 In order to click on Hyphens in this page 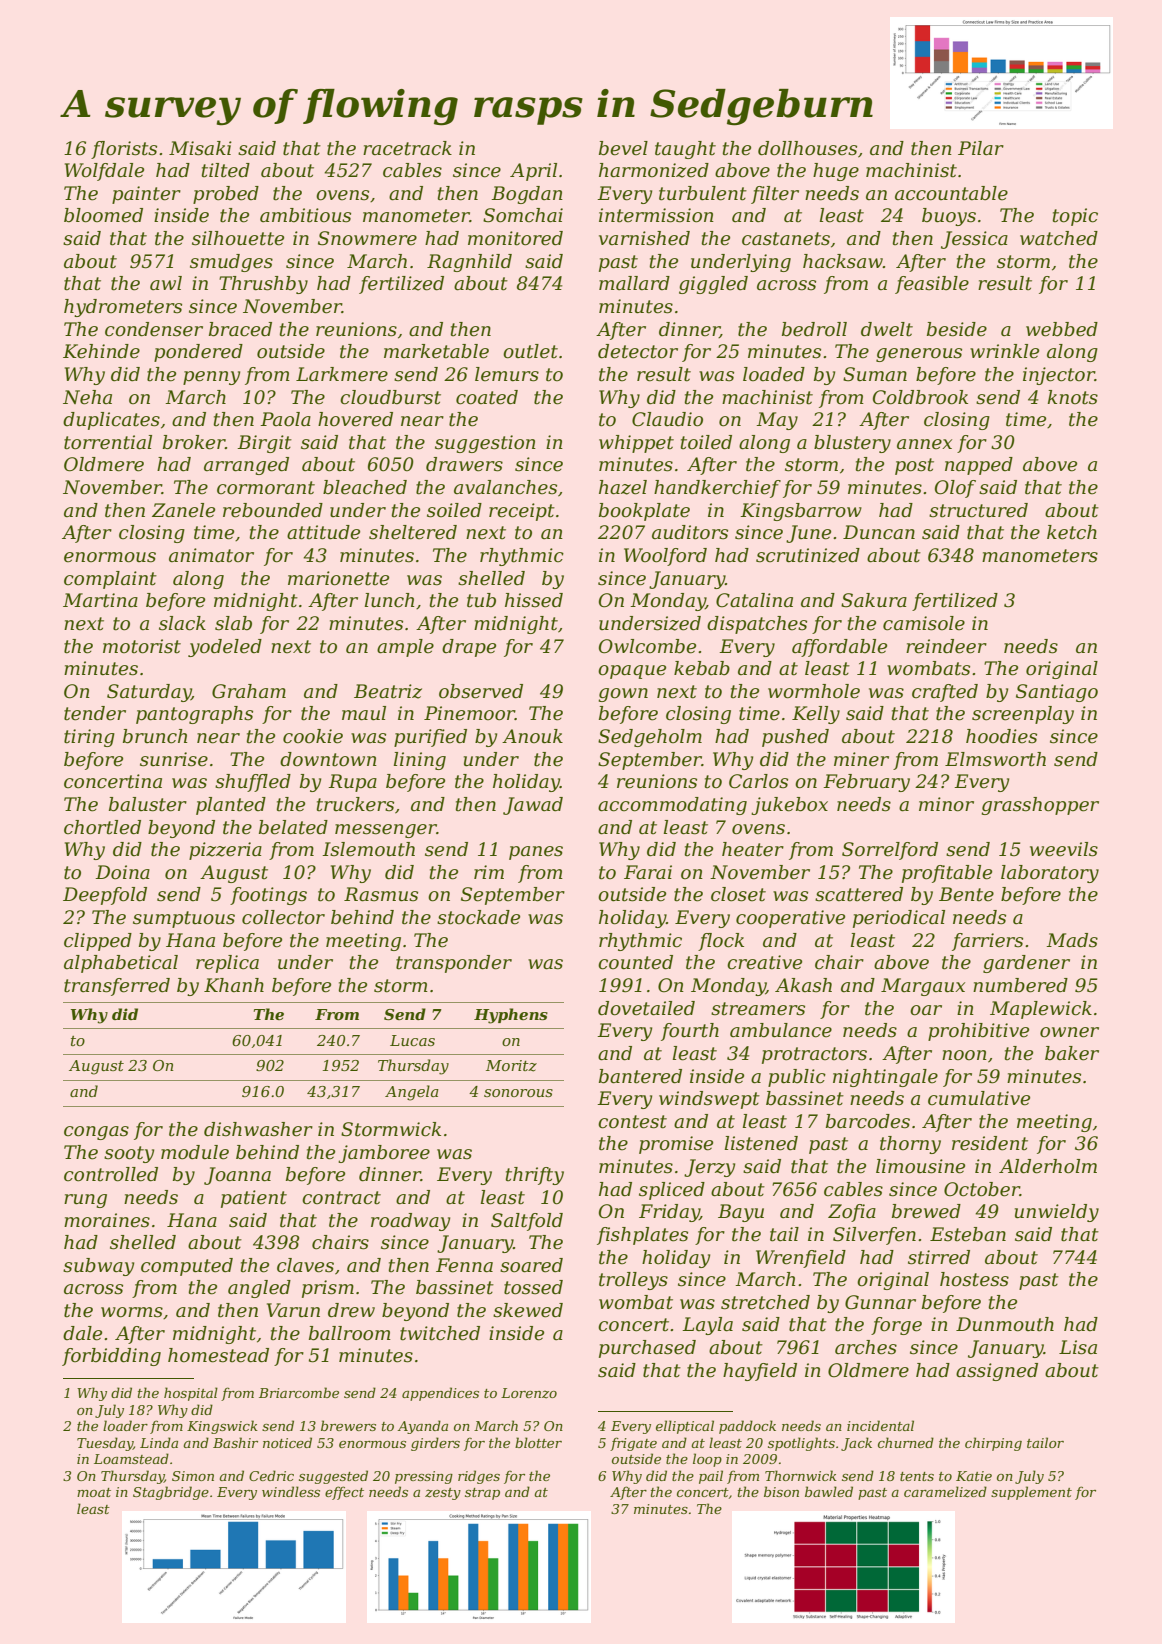, I will do `click(511, 1016)`.
